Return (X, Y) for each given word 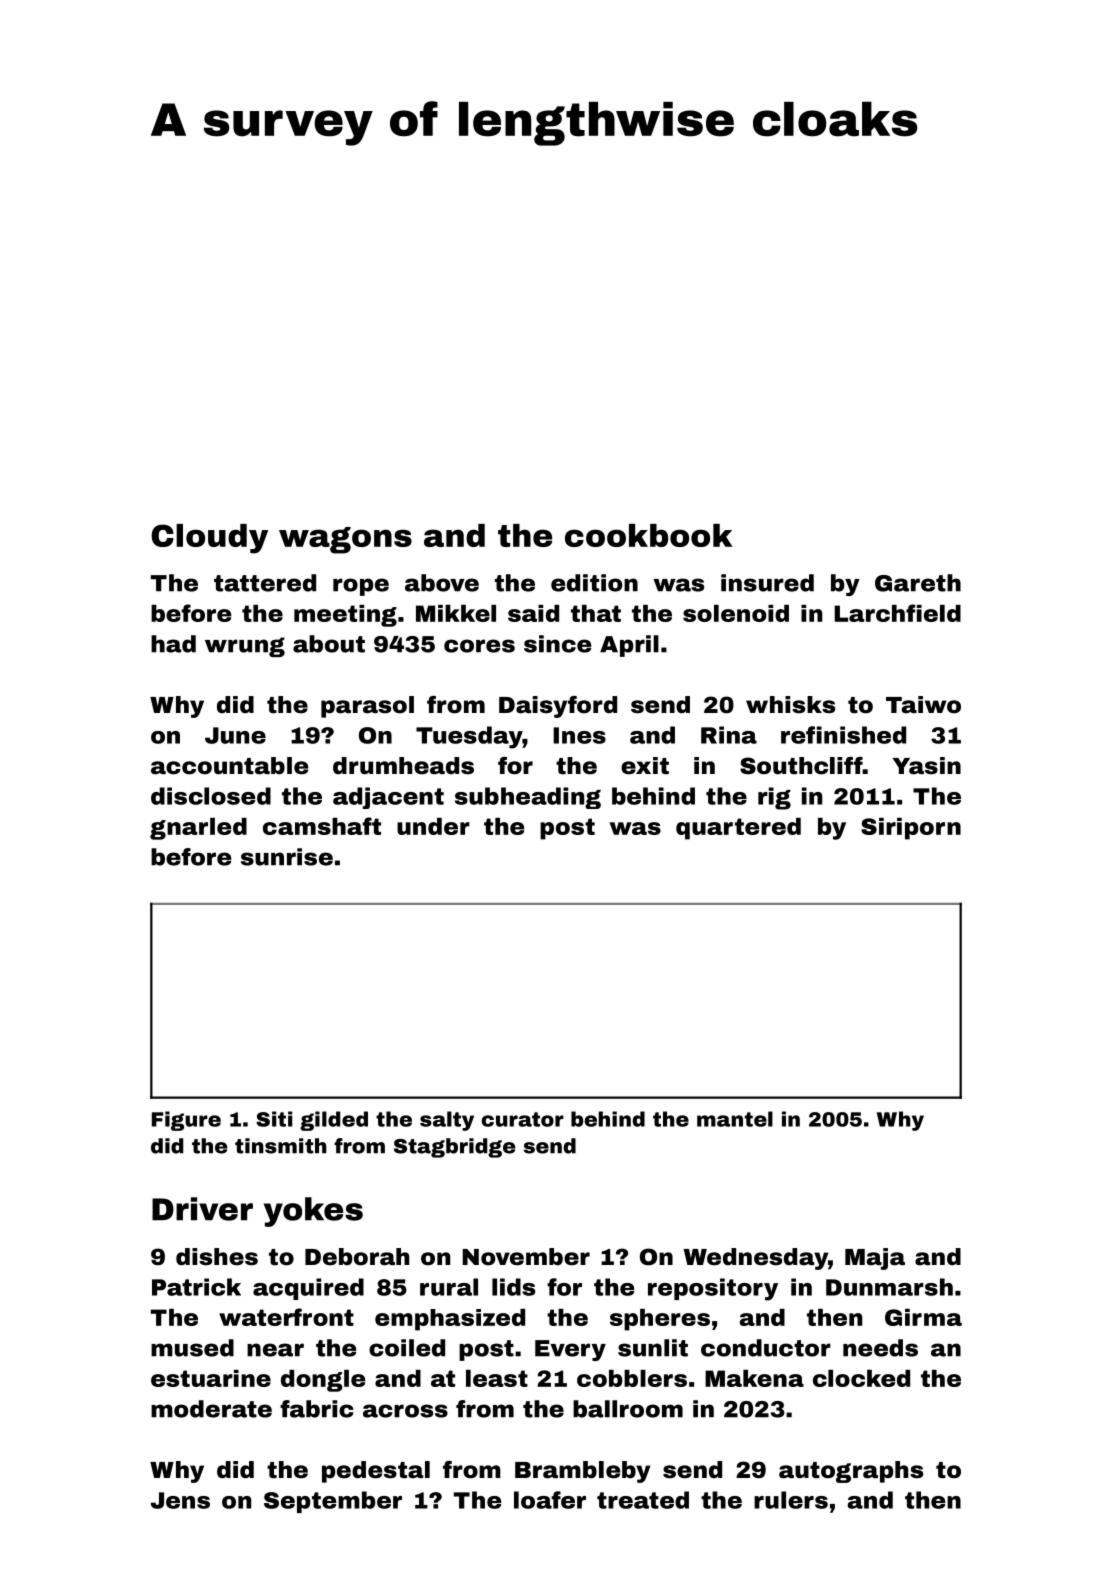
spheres (660, 1320)
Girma (923, 1317)
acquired (308, 1289)
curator (523, 1119)
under (433, 826)
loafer (550, 1500)
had (173, 644)
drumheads (403, 766)
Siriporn (911, 829)
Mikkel (456, 613)
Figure (186, 1121)
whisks (790, 705)
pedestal (376, 1472)
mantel (735, 1119)
